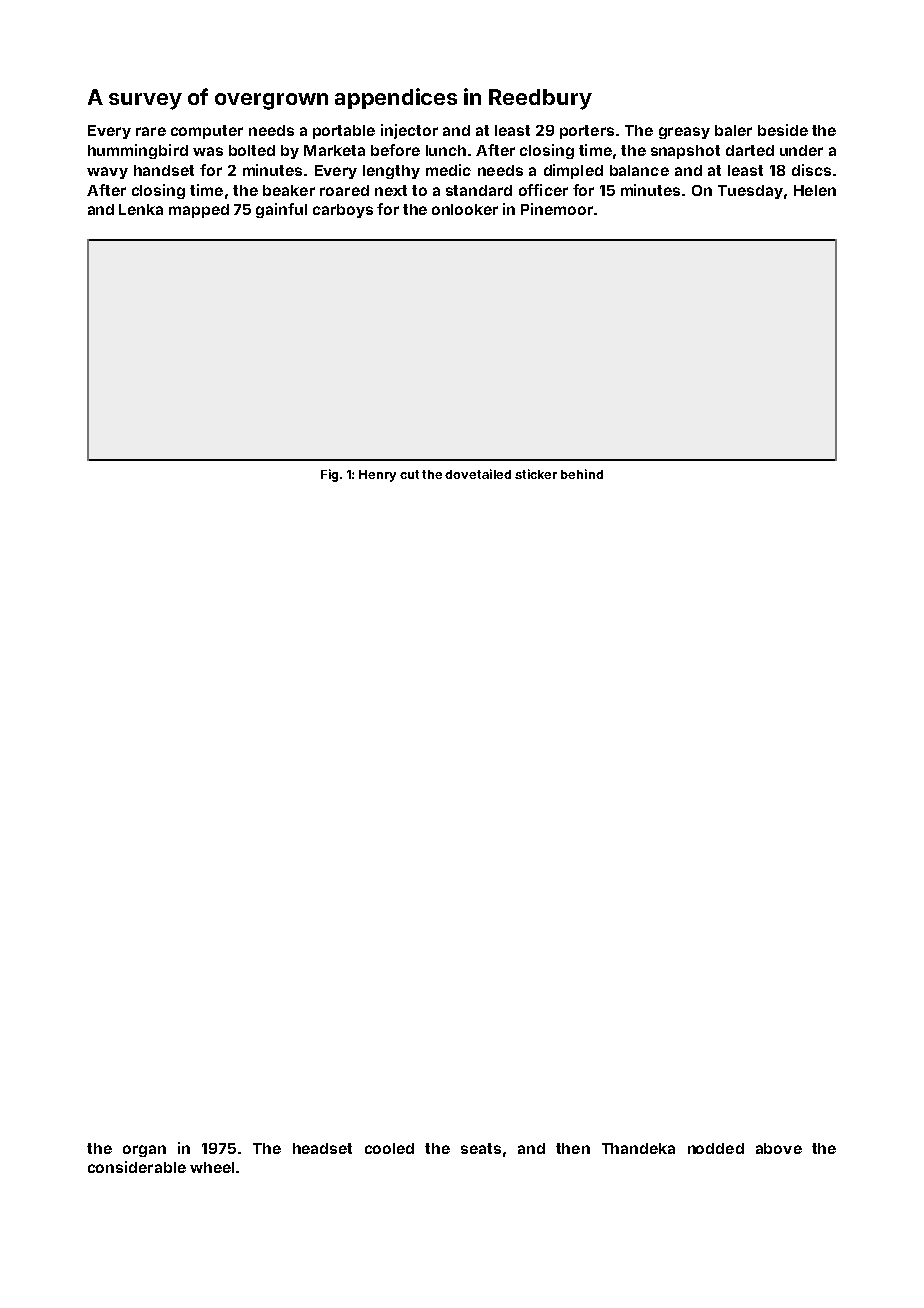  I want to click on nodded, so click(716, 1148).
